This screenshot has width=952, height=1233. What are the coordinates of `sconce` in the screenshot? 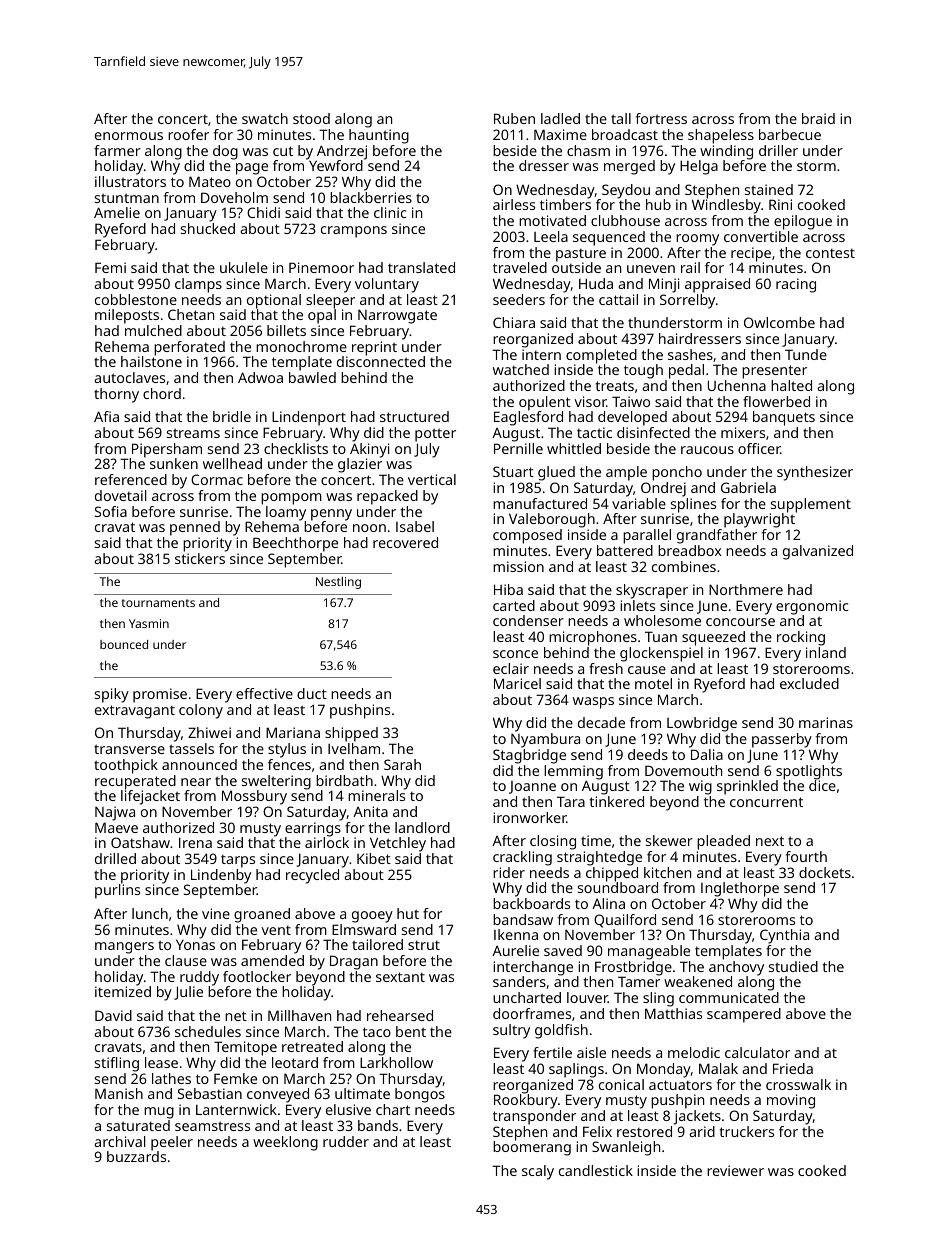 It's located at (515, 654).
